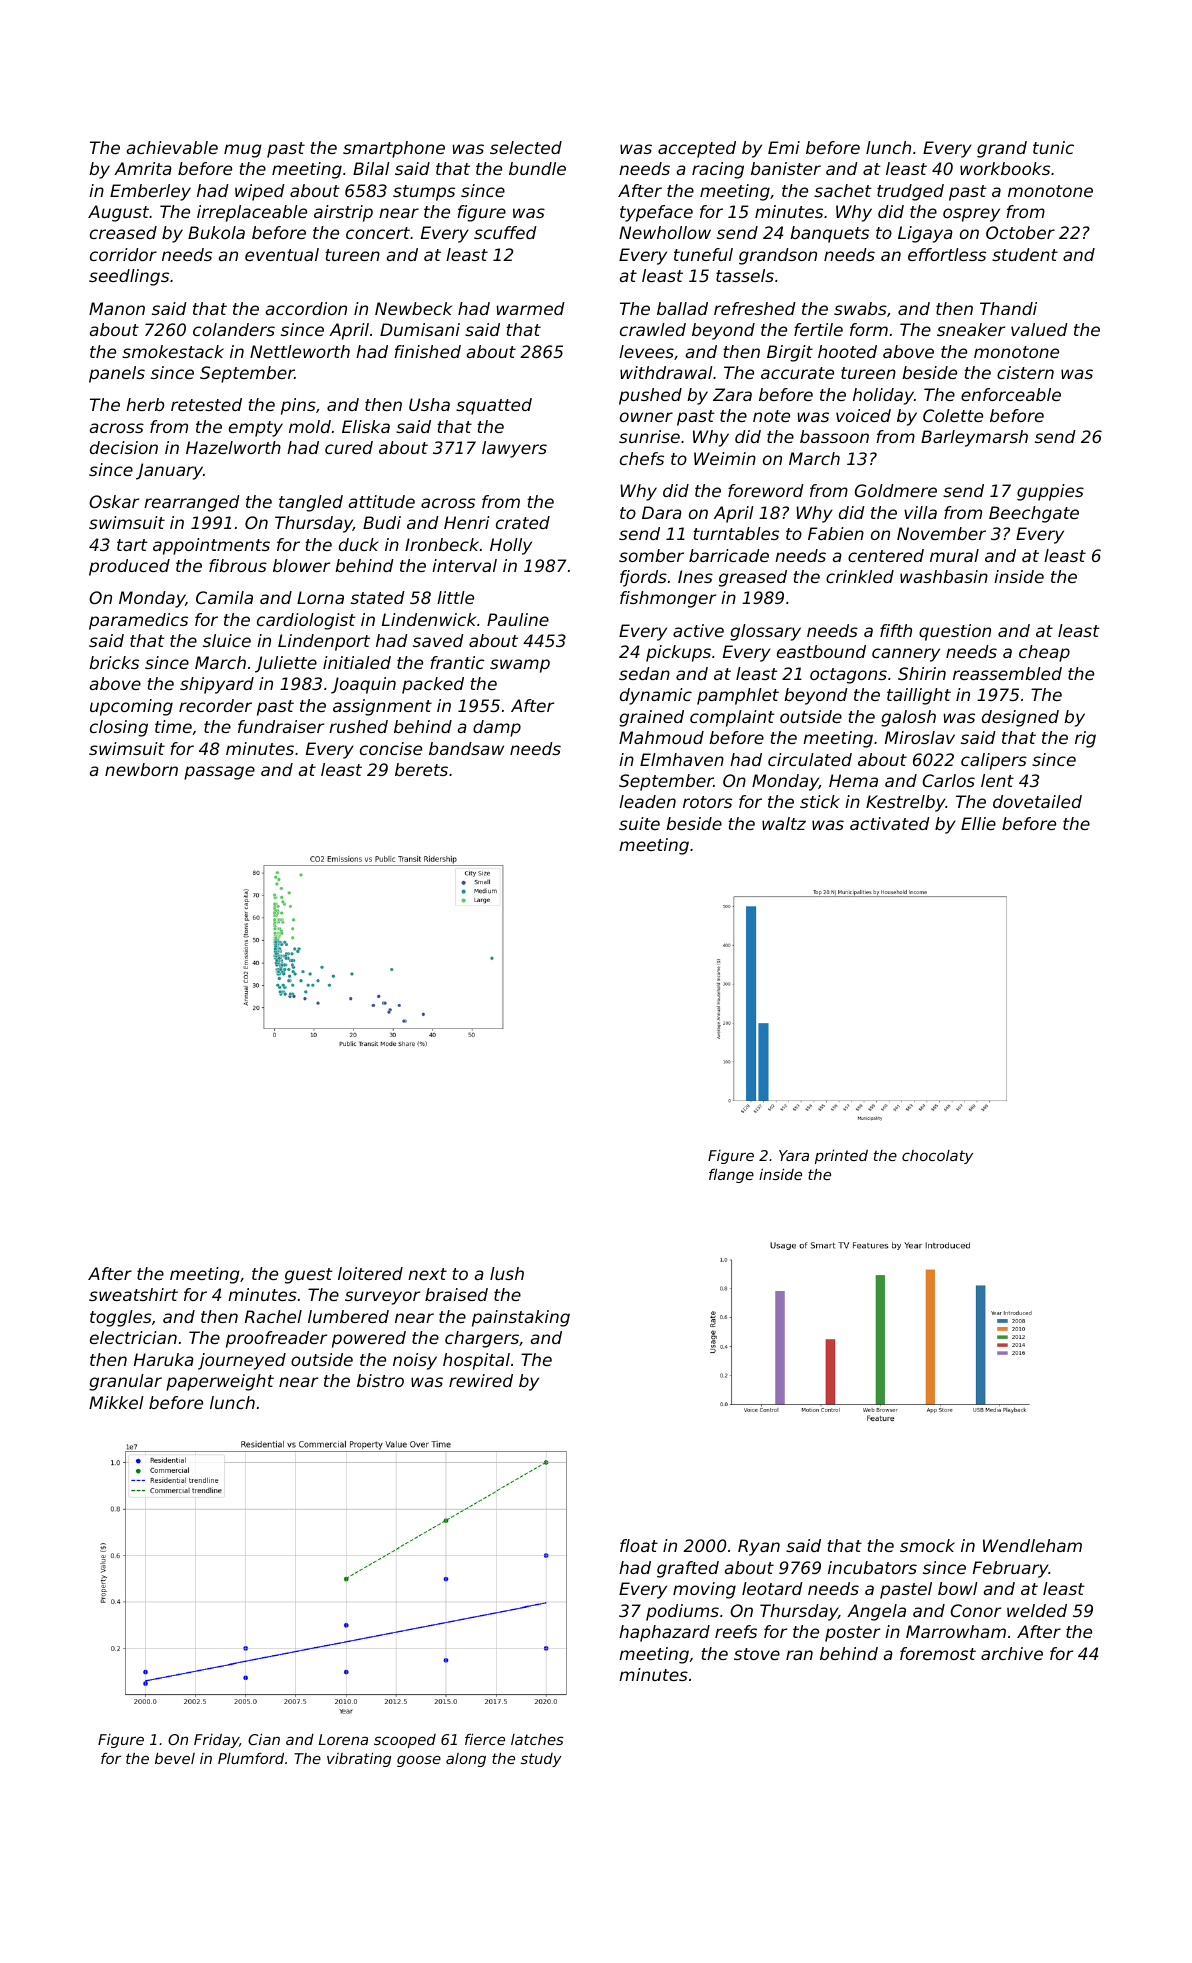  I want to click on Newbeck, so click(413, 308).
